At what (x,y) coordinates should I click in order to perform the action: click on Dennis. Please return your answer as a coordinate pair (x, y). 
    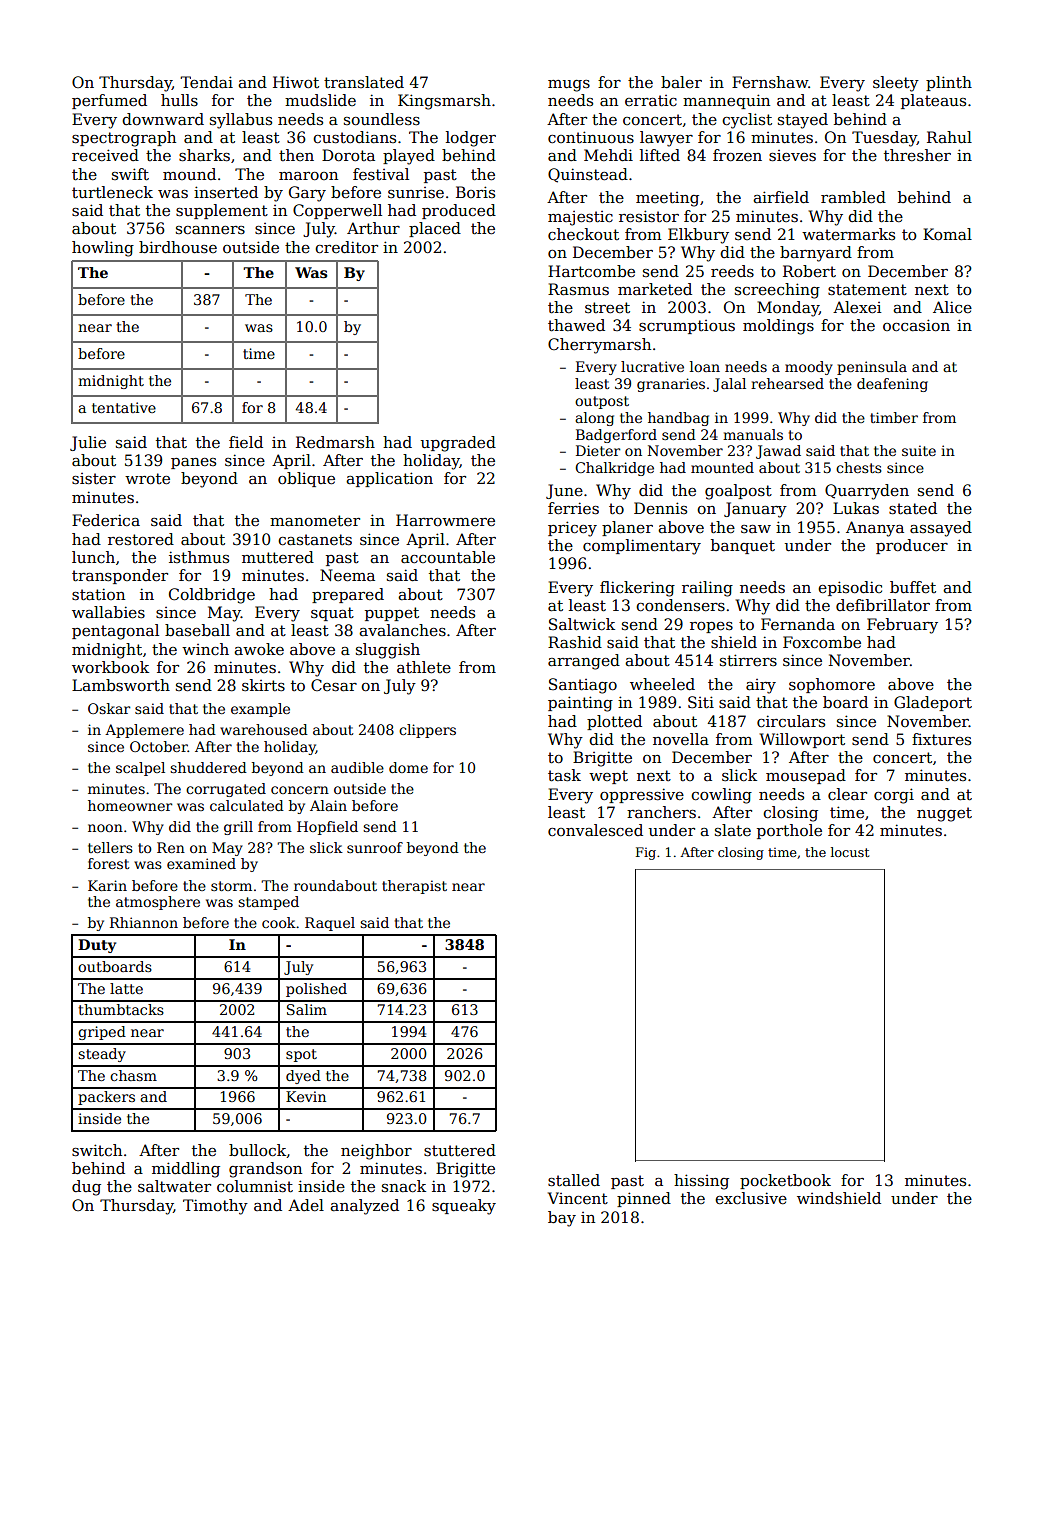
    Looking at the image, I should click on (660, 508).
